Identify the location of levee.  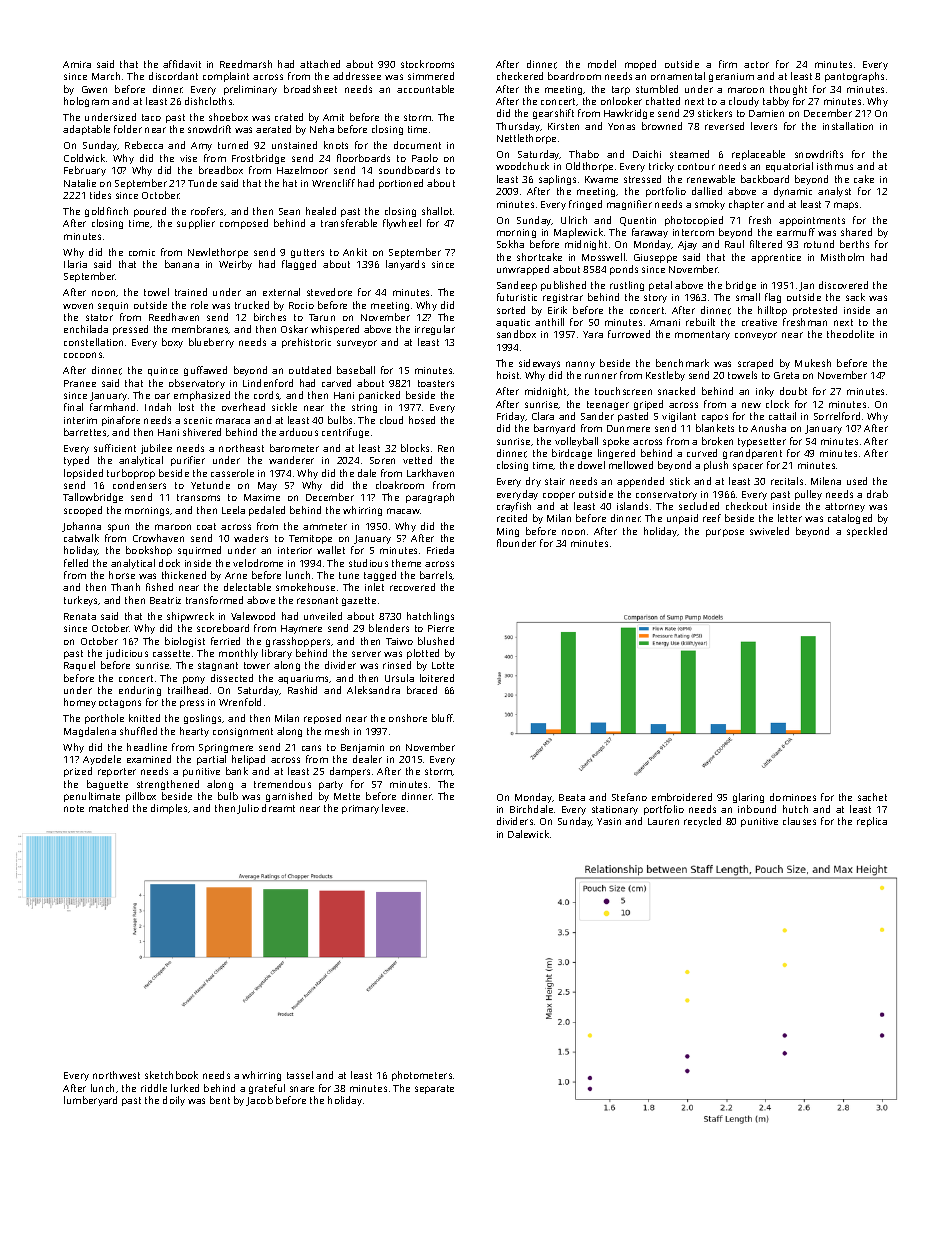
(393, 808).
